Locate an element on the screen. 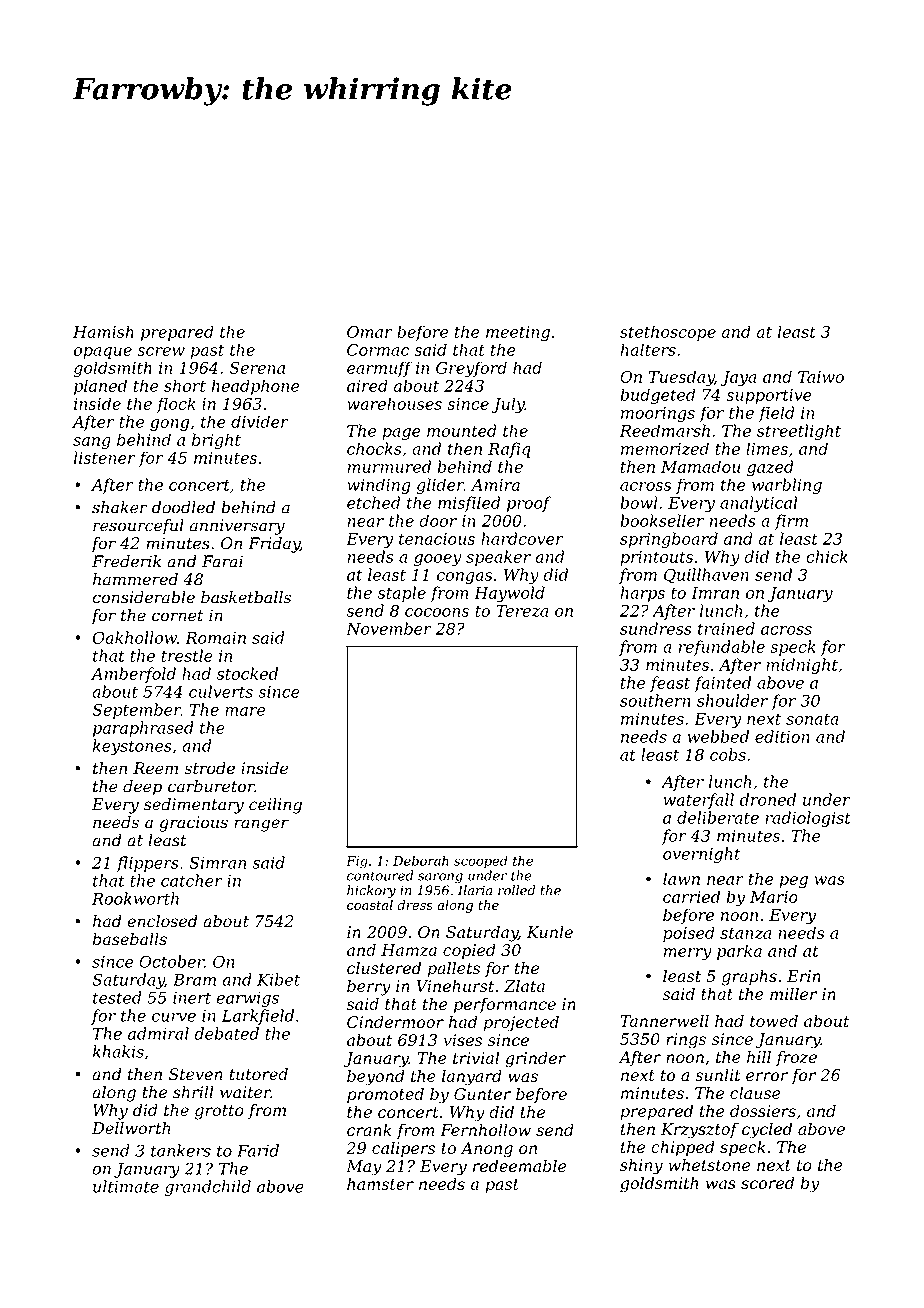 The height and width of the screenshot is (1308, 924). ultimate is located at coordinates (126, 1186).
